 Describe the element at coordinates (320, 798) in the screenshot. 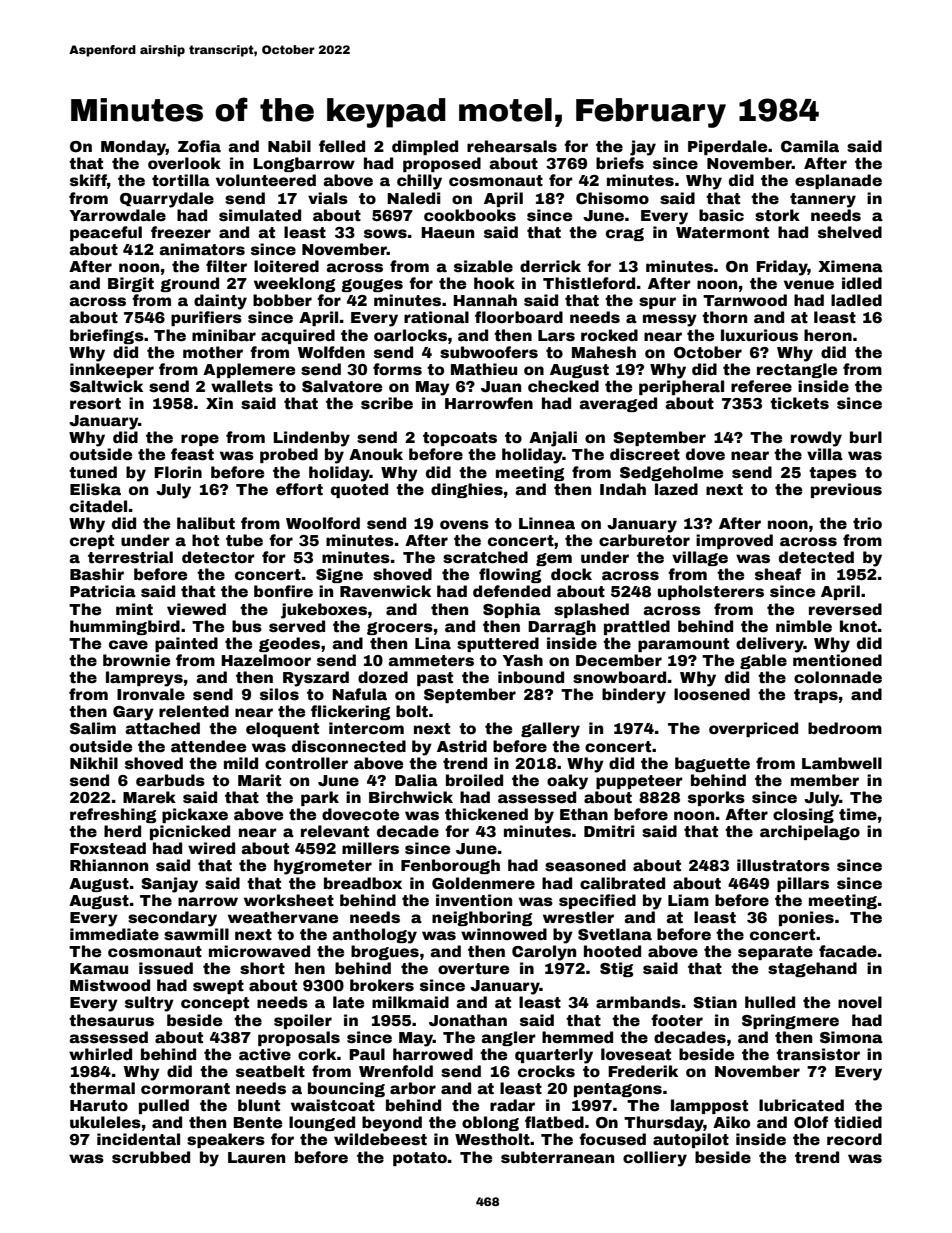

I see `park` at that location.
